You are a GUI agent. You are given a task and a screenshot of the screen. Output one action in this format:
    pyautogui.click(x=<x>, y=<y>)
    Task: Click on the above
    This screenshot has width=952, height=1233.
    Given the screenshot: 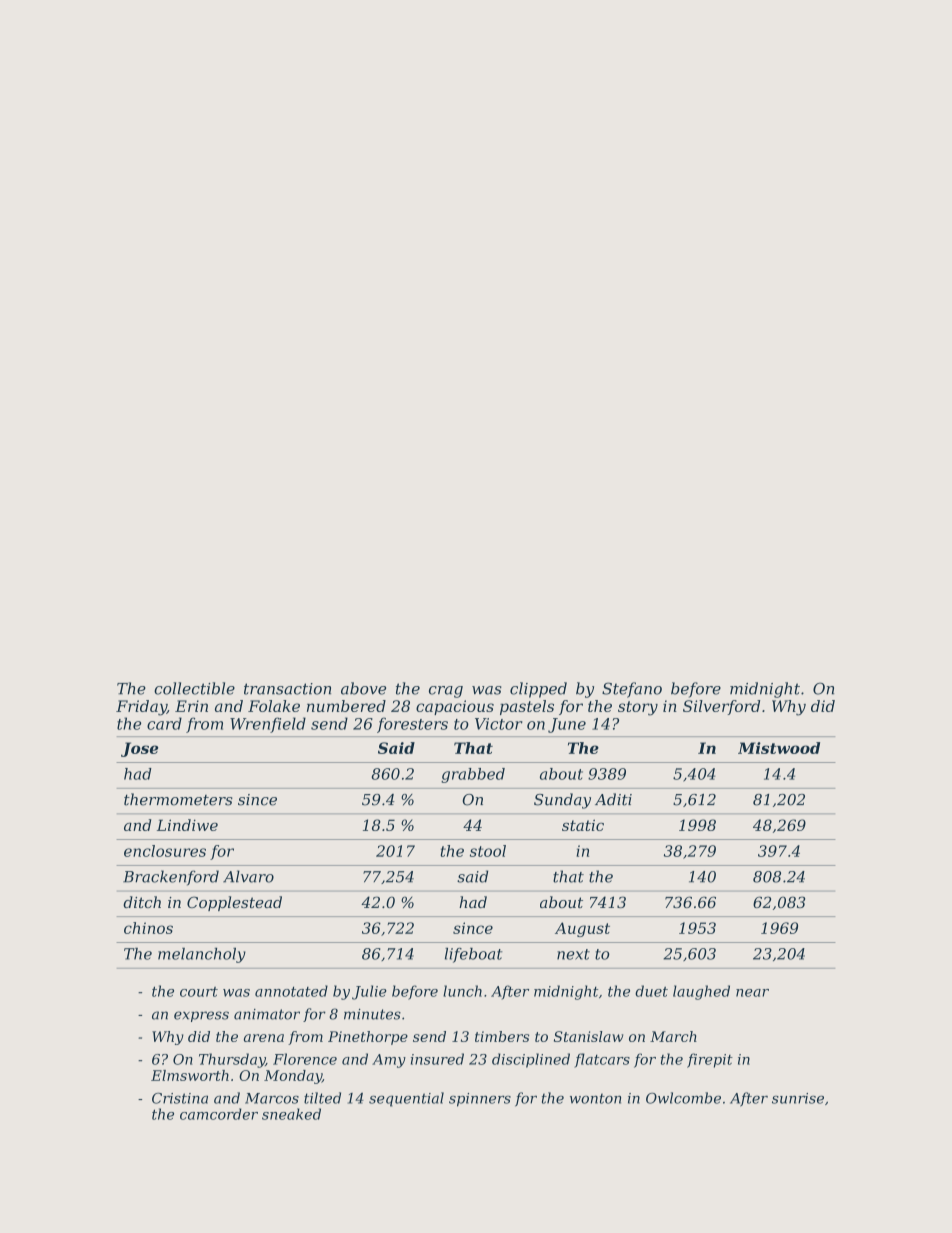 What is the action you would take?
    pyautogui.click(x=363, y=688)
